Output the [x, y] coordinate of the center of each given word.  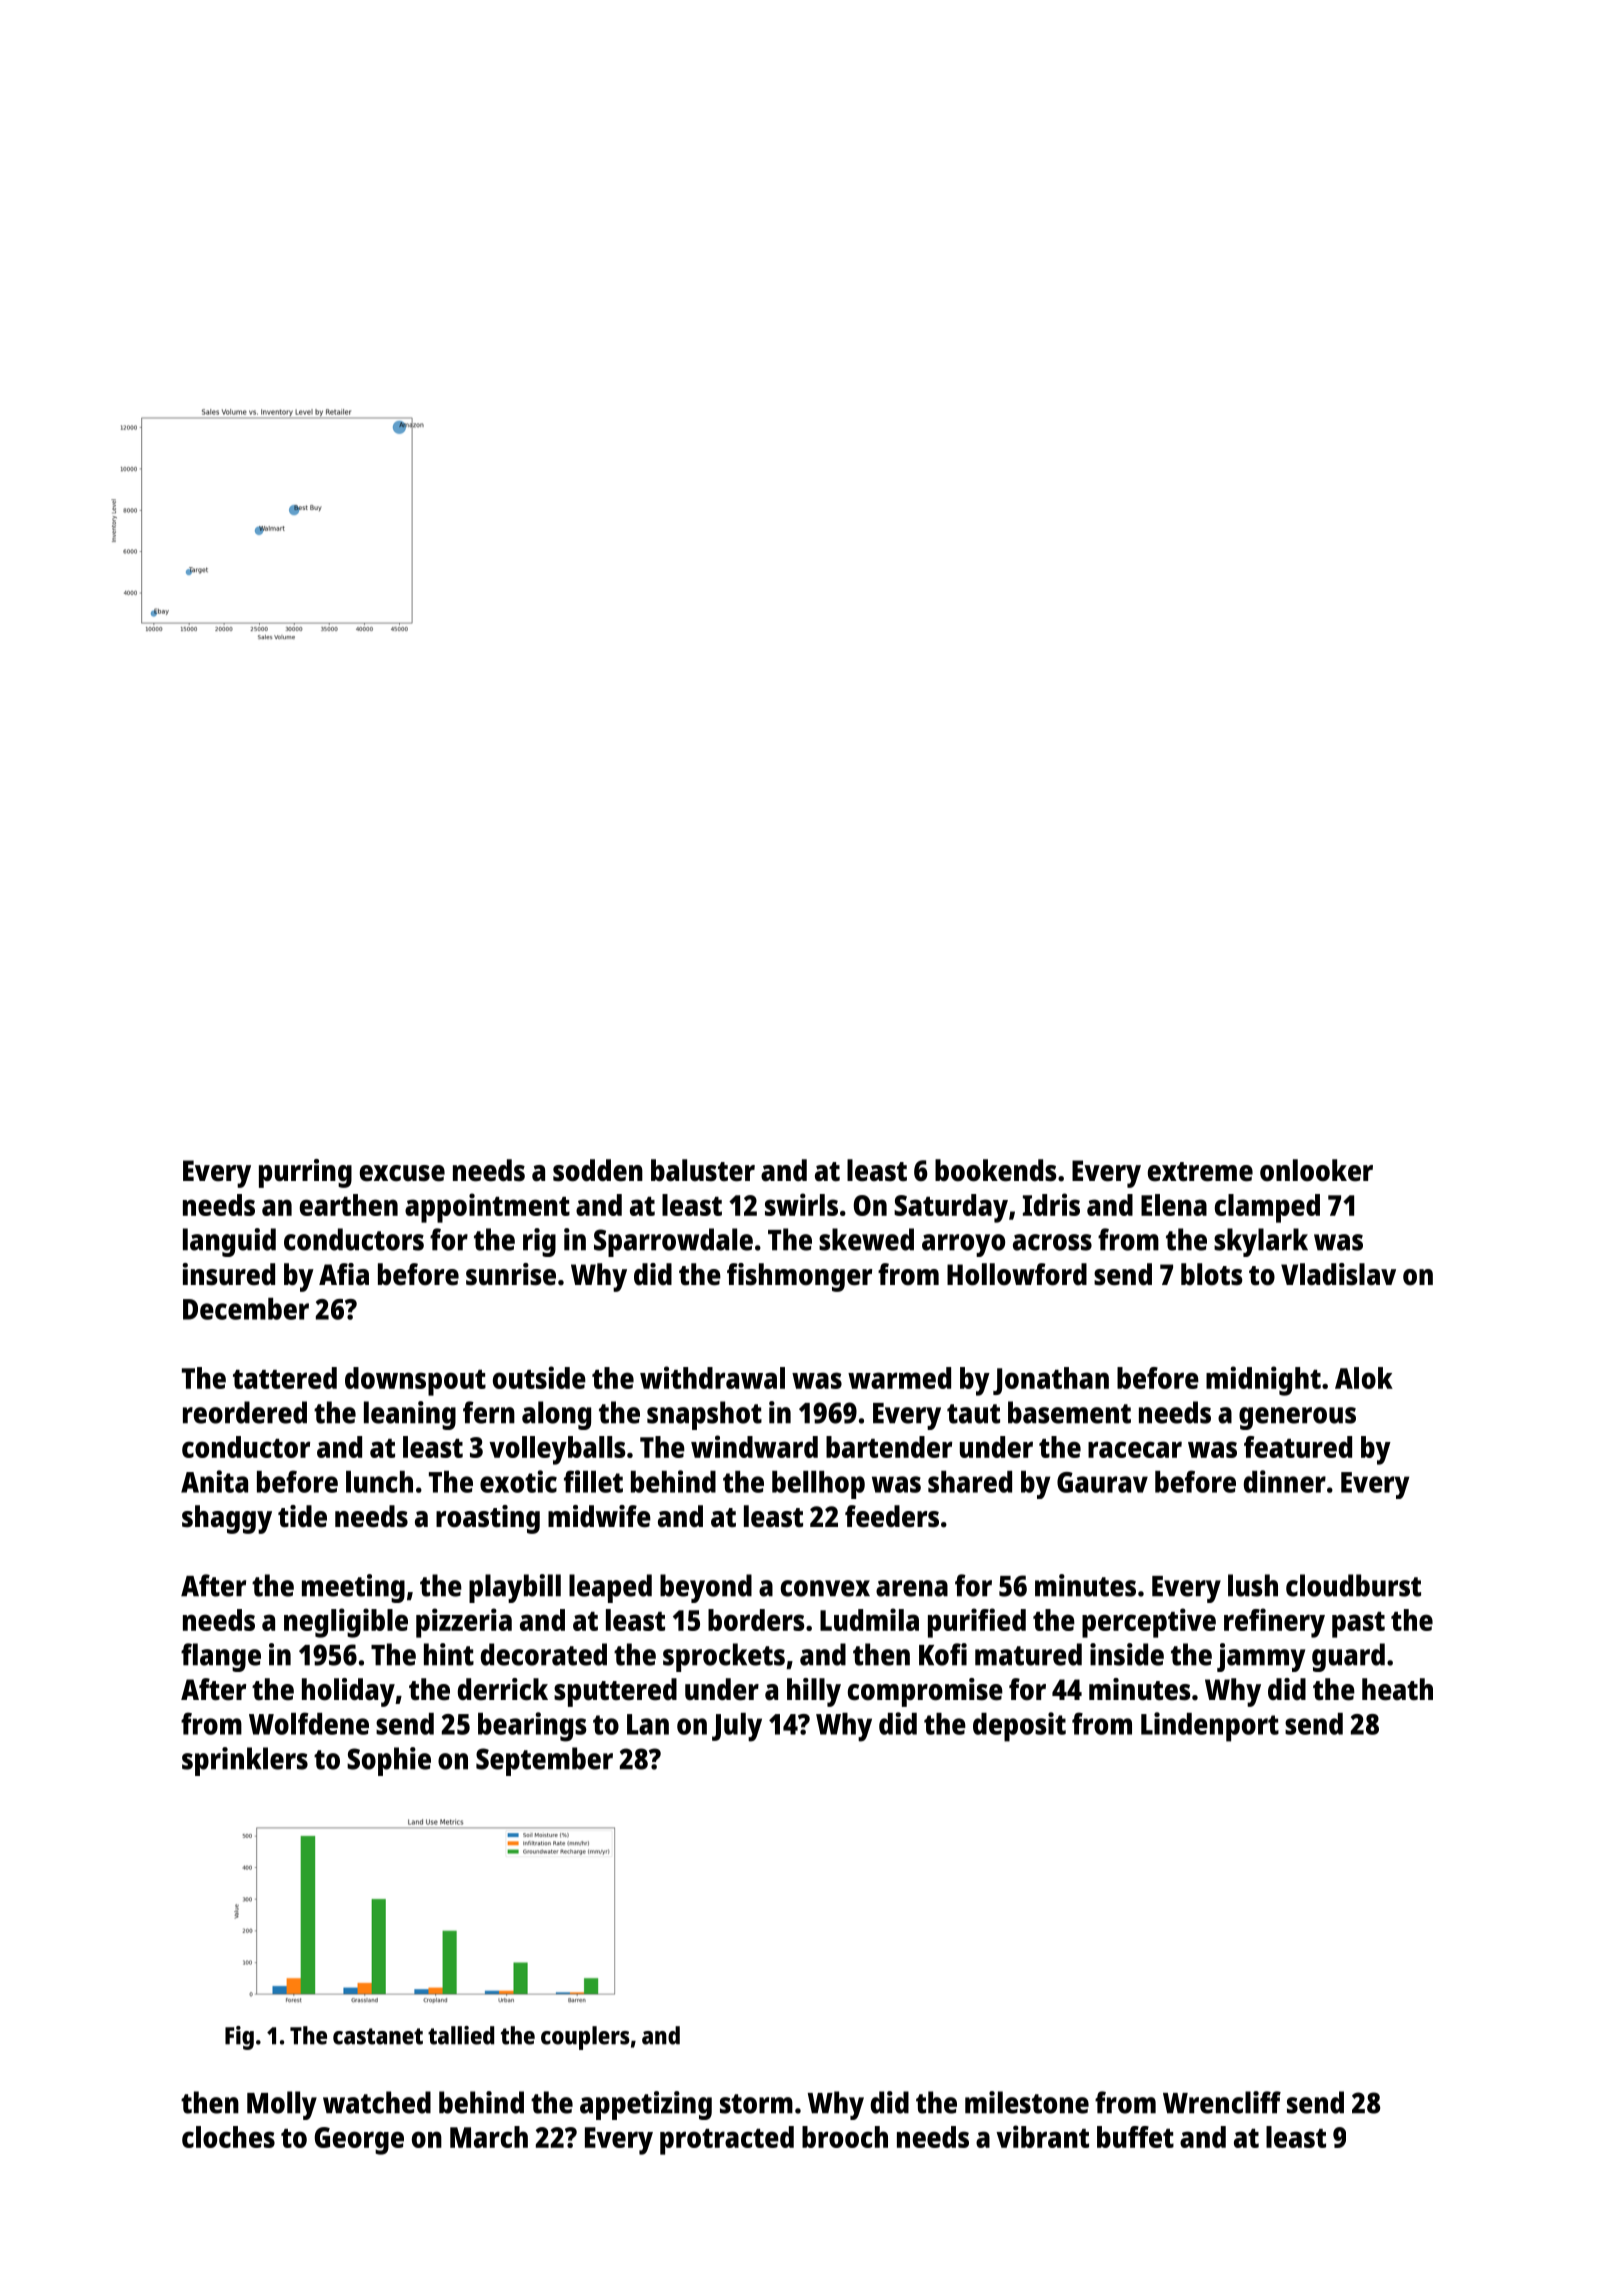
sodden [598, 1170]
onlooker [1316, 1170]
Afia [344, 1274]
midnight [1263, 1381]
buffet [1135, 2137]
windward [754, 1446]
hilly [814, 1692]
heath [1397, 1689]
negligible [346, 1623]
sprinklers [245, 1761]
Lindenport [1210, 1727]
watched [377, 2102]
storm [756, 2104]
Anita [214, 1481]
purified [977, 1623]
